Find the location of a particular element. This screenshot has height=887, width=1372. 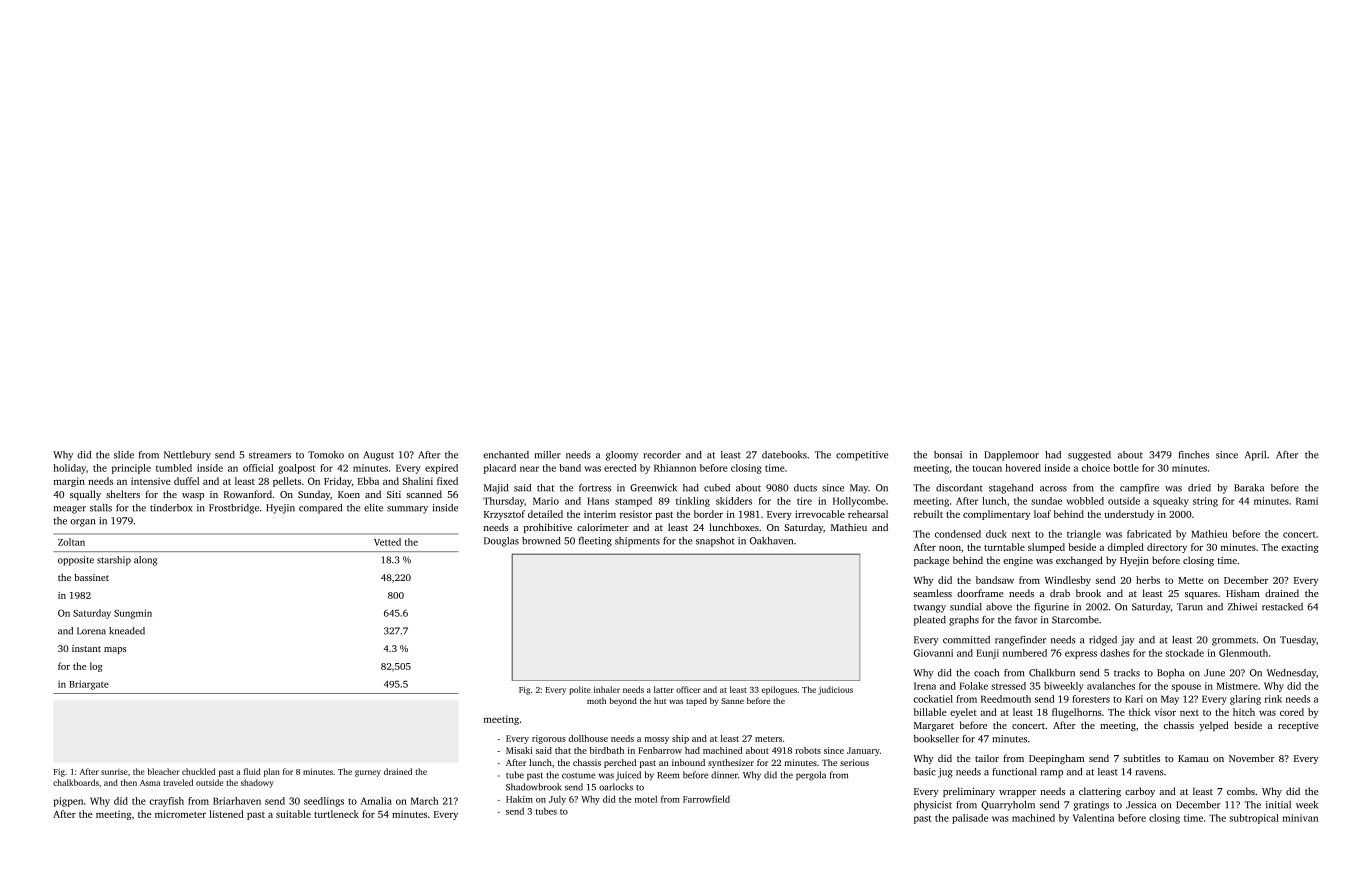

Dapplemoor is located at coordinates (1011, 456).
